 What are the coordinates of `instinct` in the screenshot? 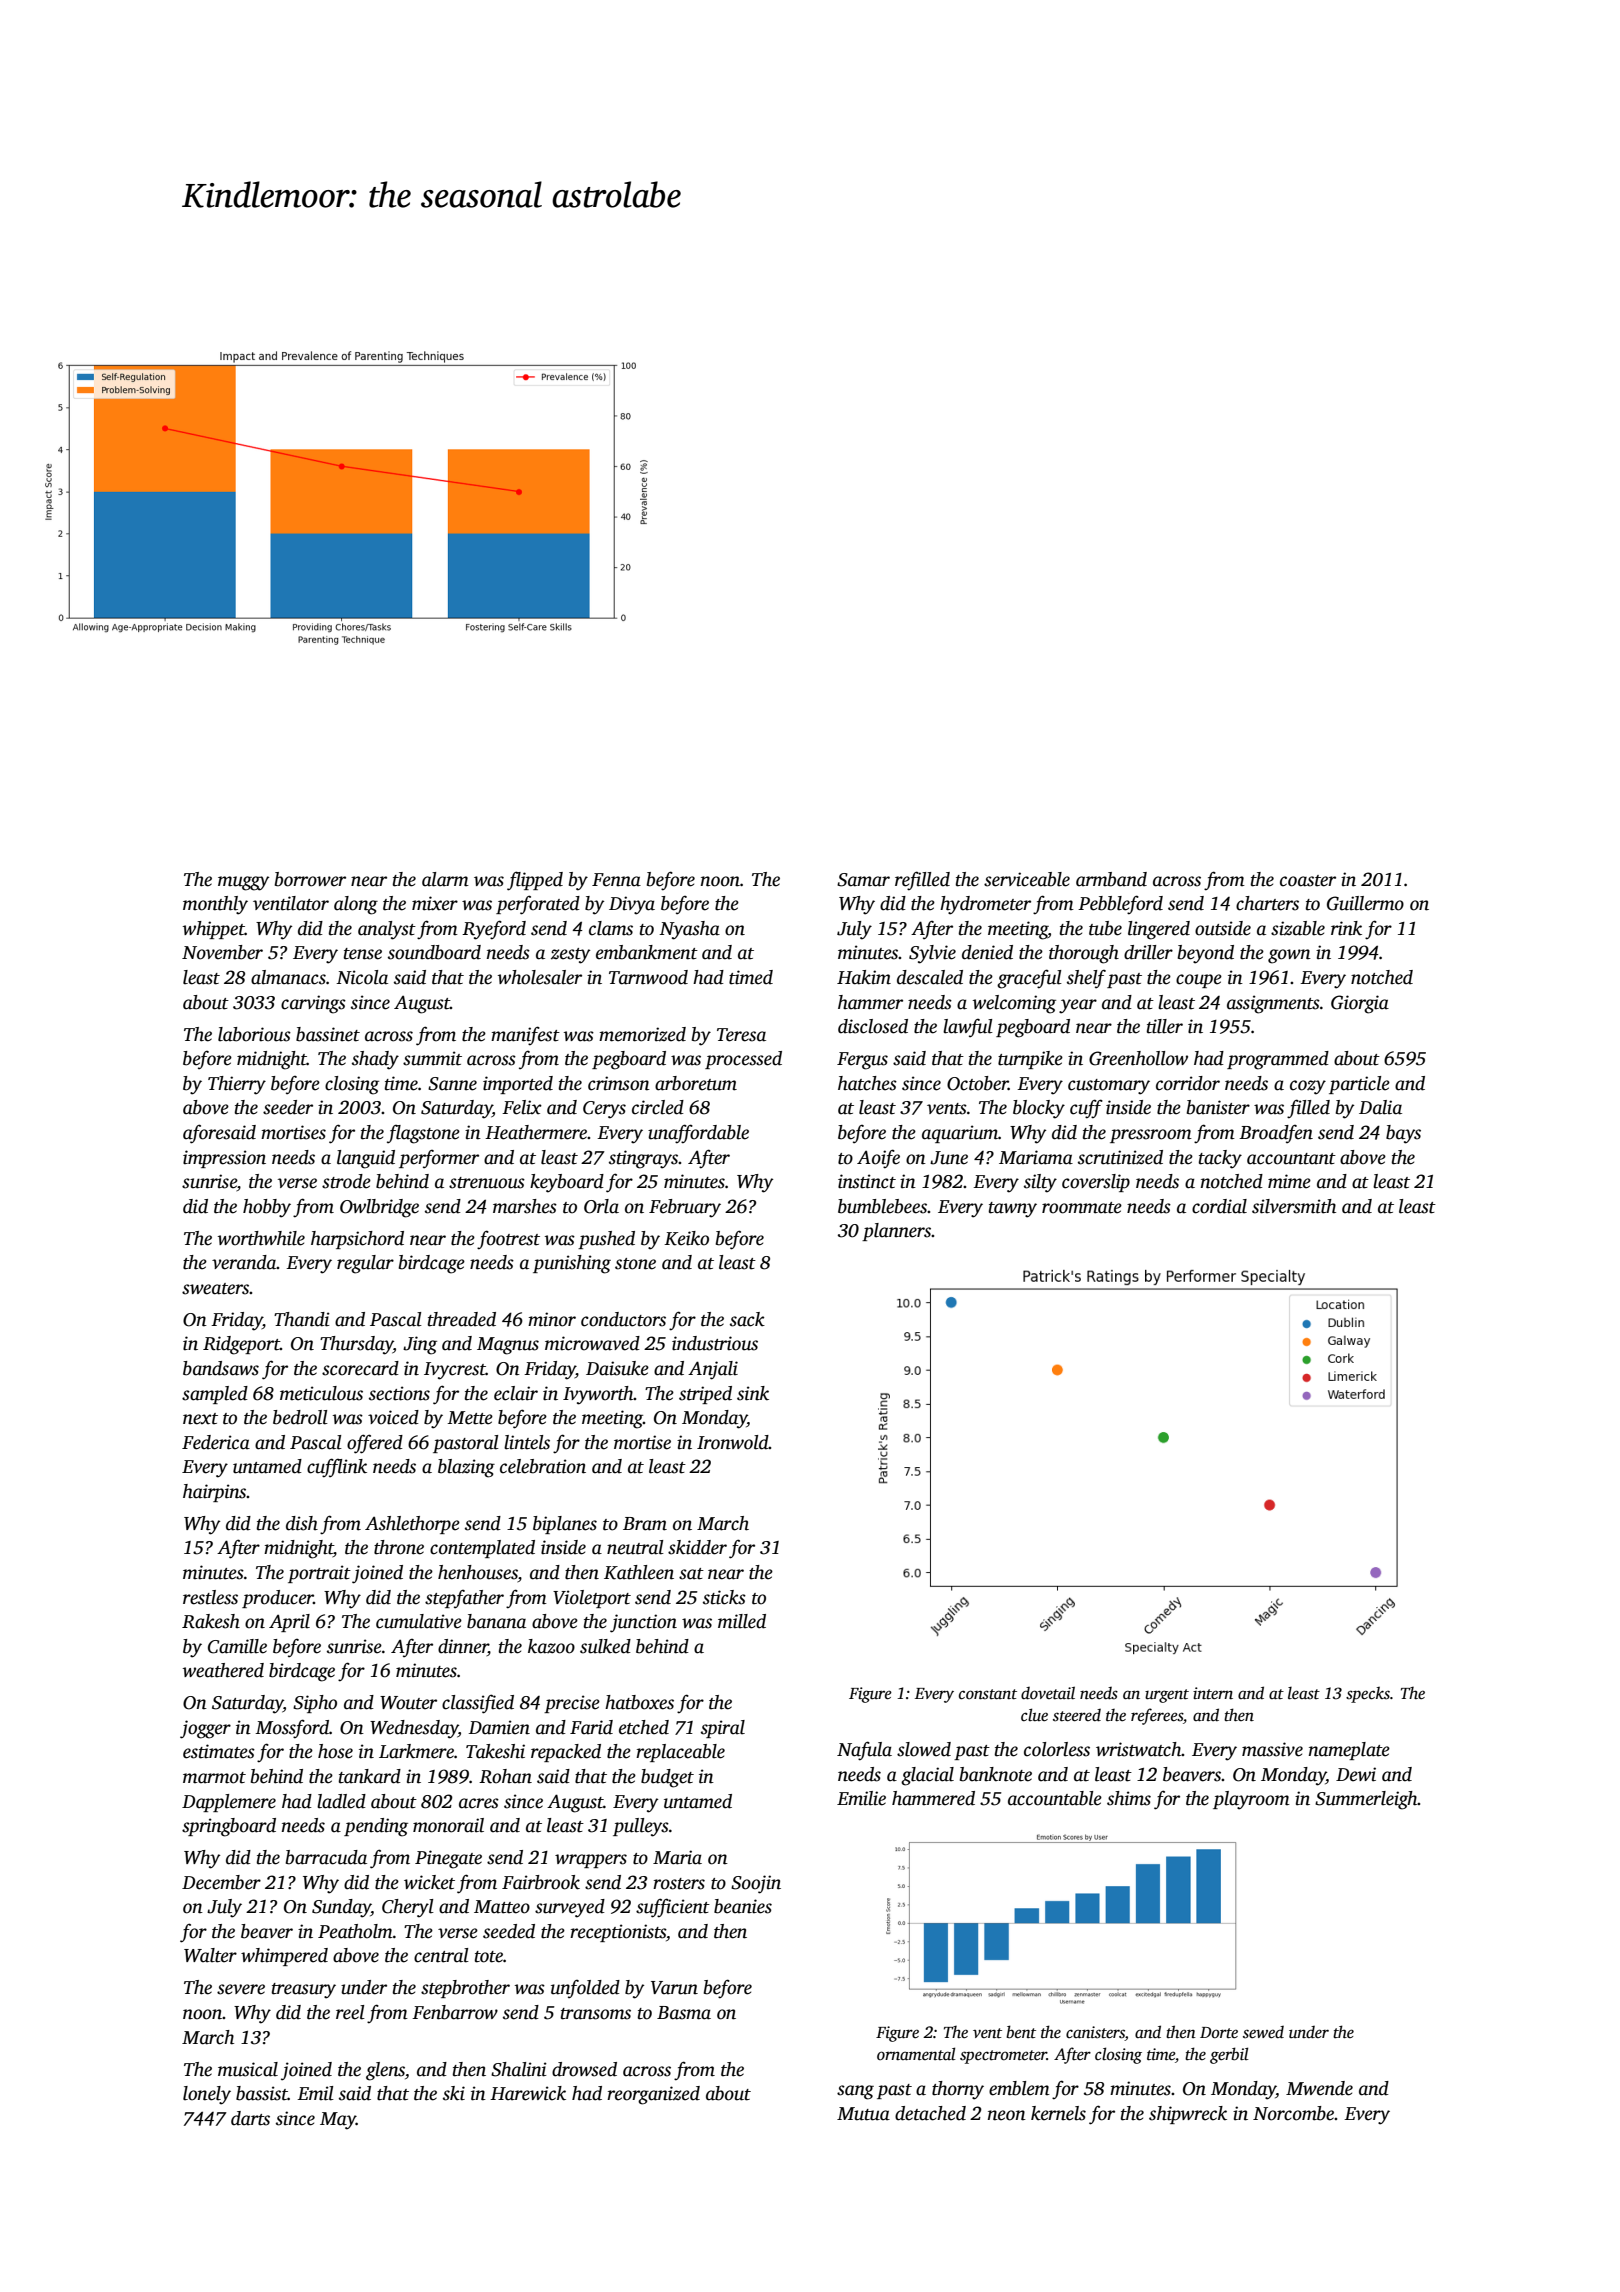 It's located at (867, 1181).
